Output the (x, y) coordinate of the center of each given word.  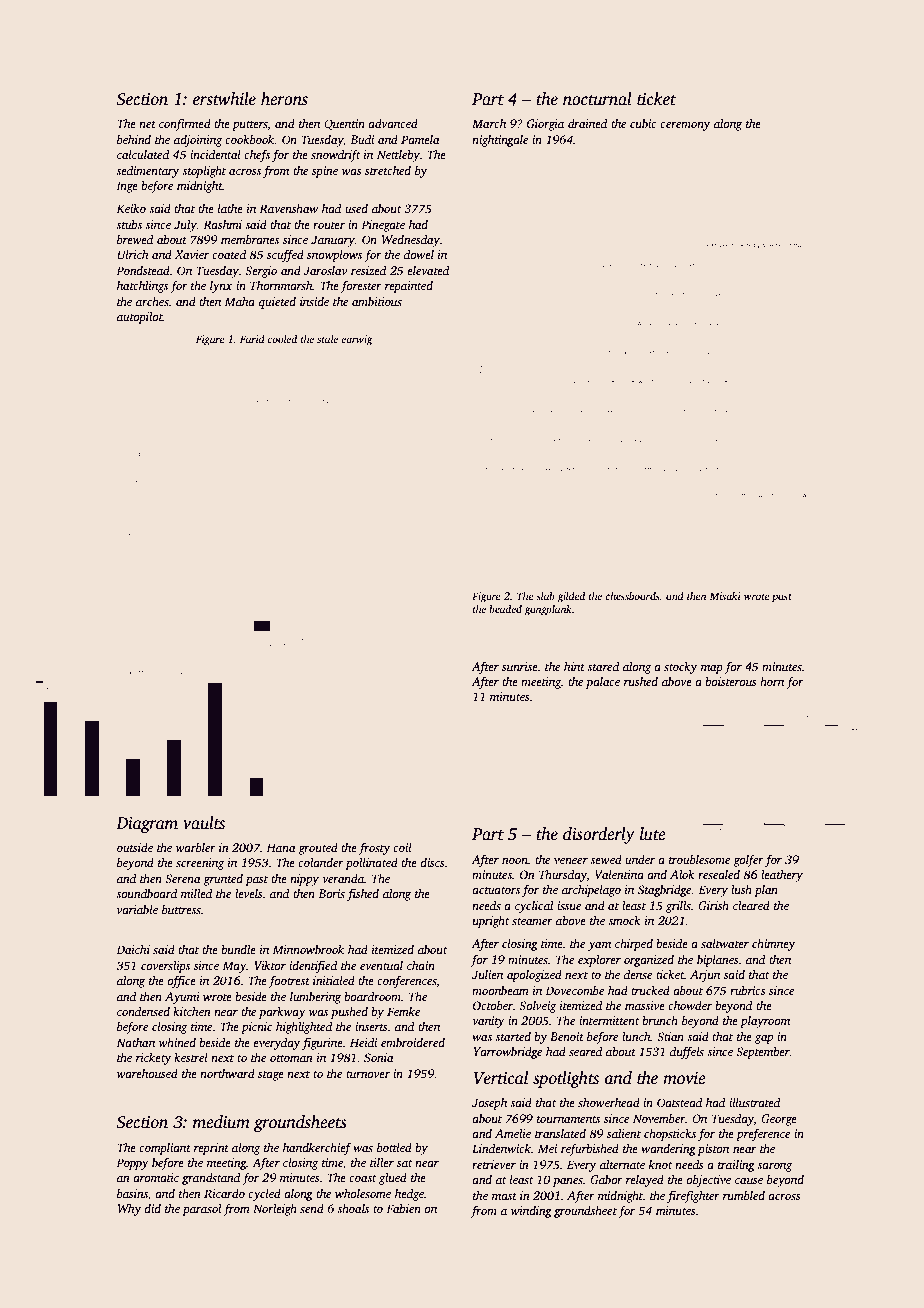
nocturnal (597, 99)
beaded (505, 609)
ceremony (685, 126)
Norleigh (275, 1210)
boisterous (731, 681)
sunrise (519, 666)
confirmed (185, 124)
